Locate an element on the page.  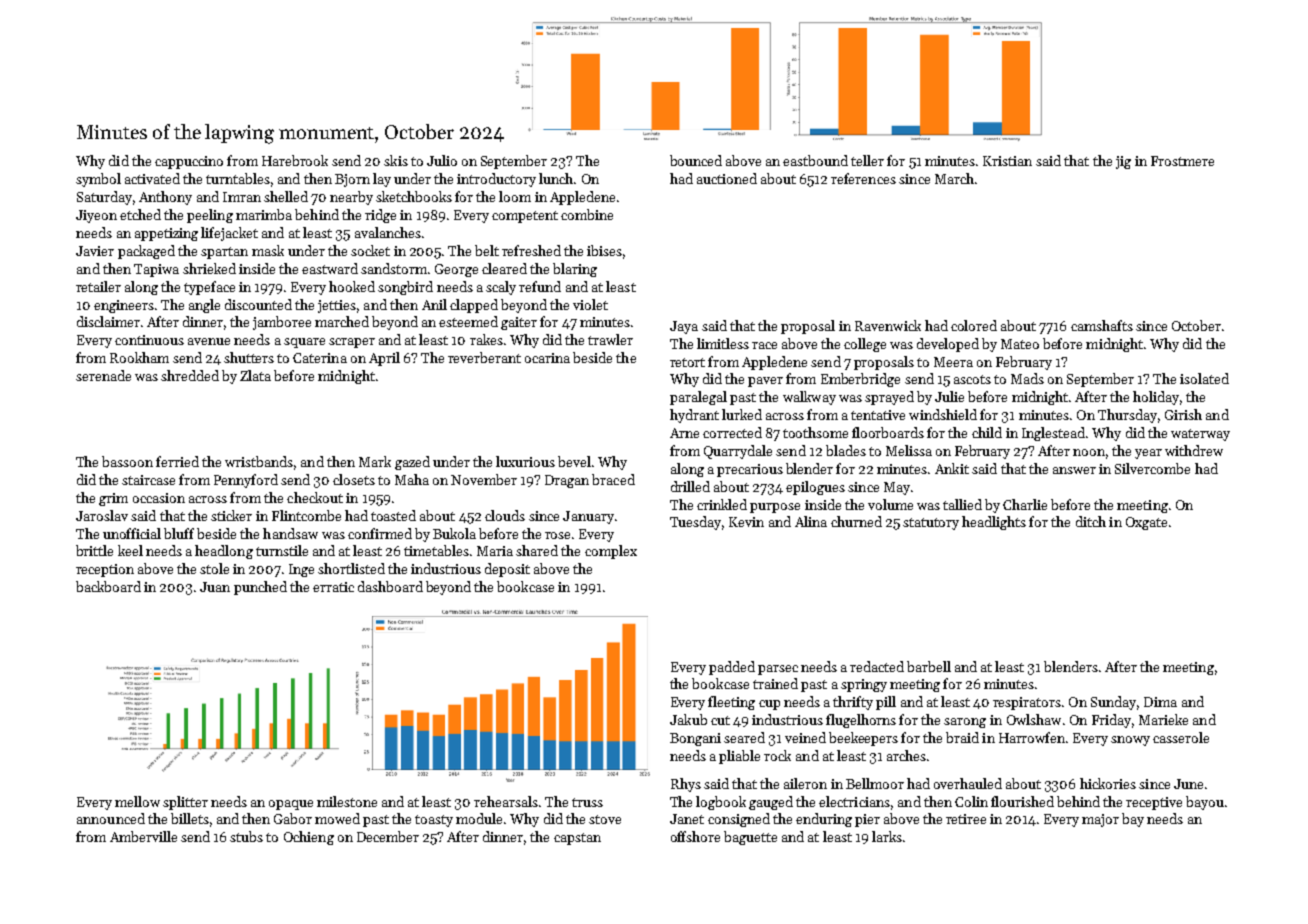
bounced is located at coordinates (696, 160).
